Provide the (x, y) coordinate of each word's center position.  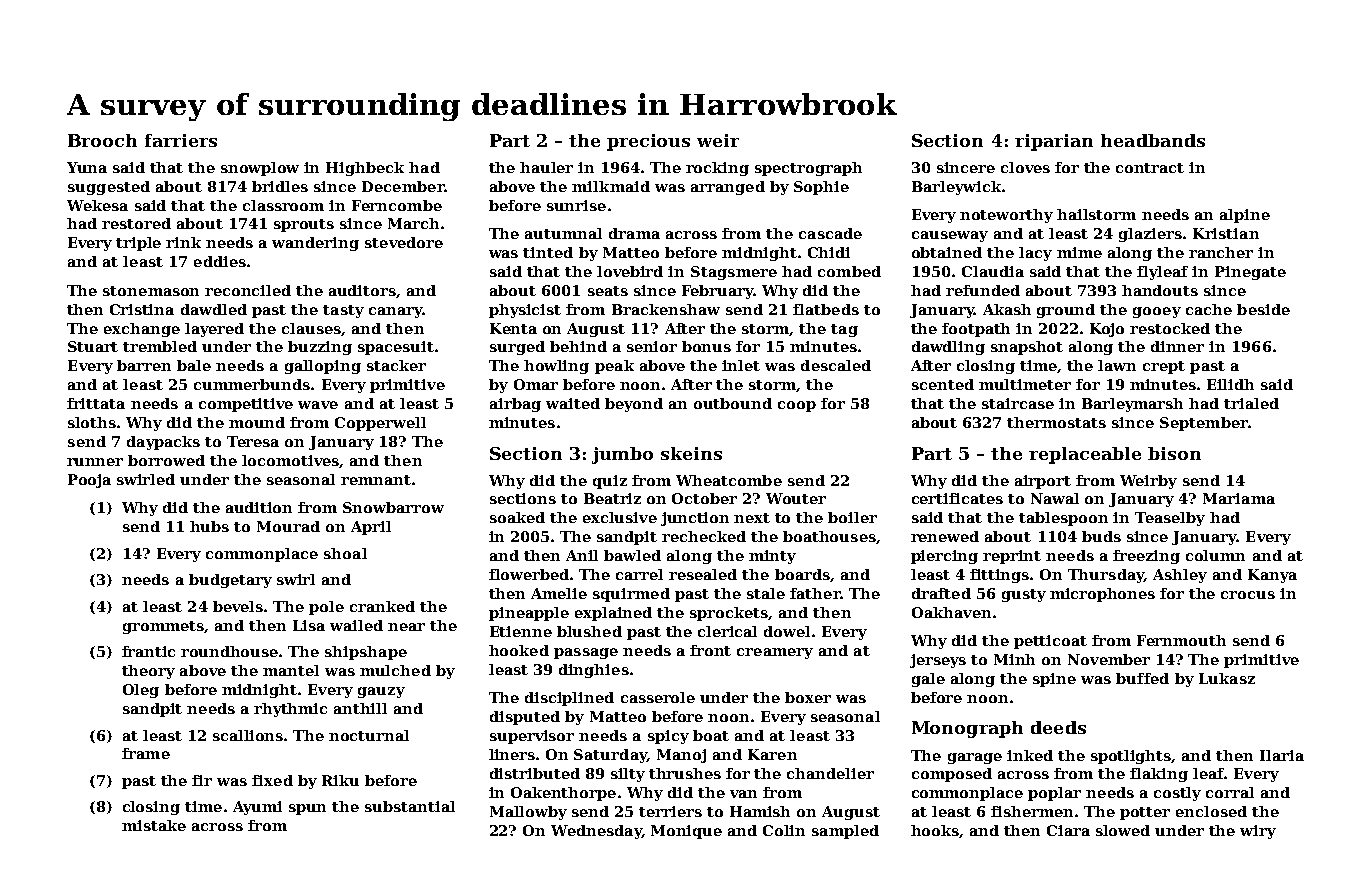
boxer (808, 697)
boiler (852, 517)
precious (648, 142)
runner (95, 462)
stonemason (151, 291)
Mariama (1239, 498)
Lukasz (1227, 678)
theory (148, 672)
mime (1079, 252)
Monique (686, 832)
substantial (410, 806)
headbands (1153, 140)
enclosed (1211, 811)
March (413, 223)
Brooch (102, 140)
